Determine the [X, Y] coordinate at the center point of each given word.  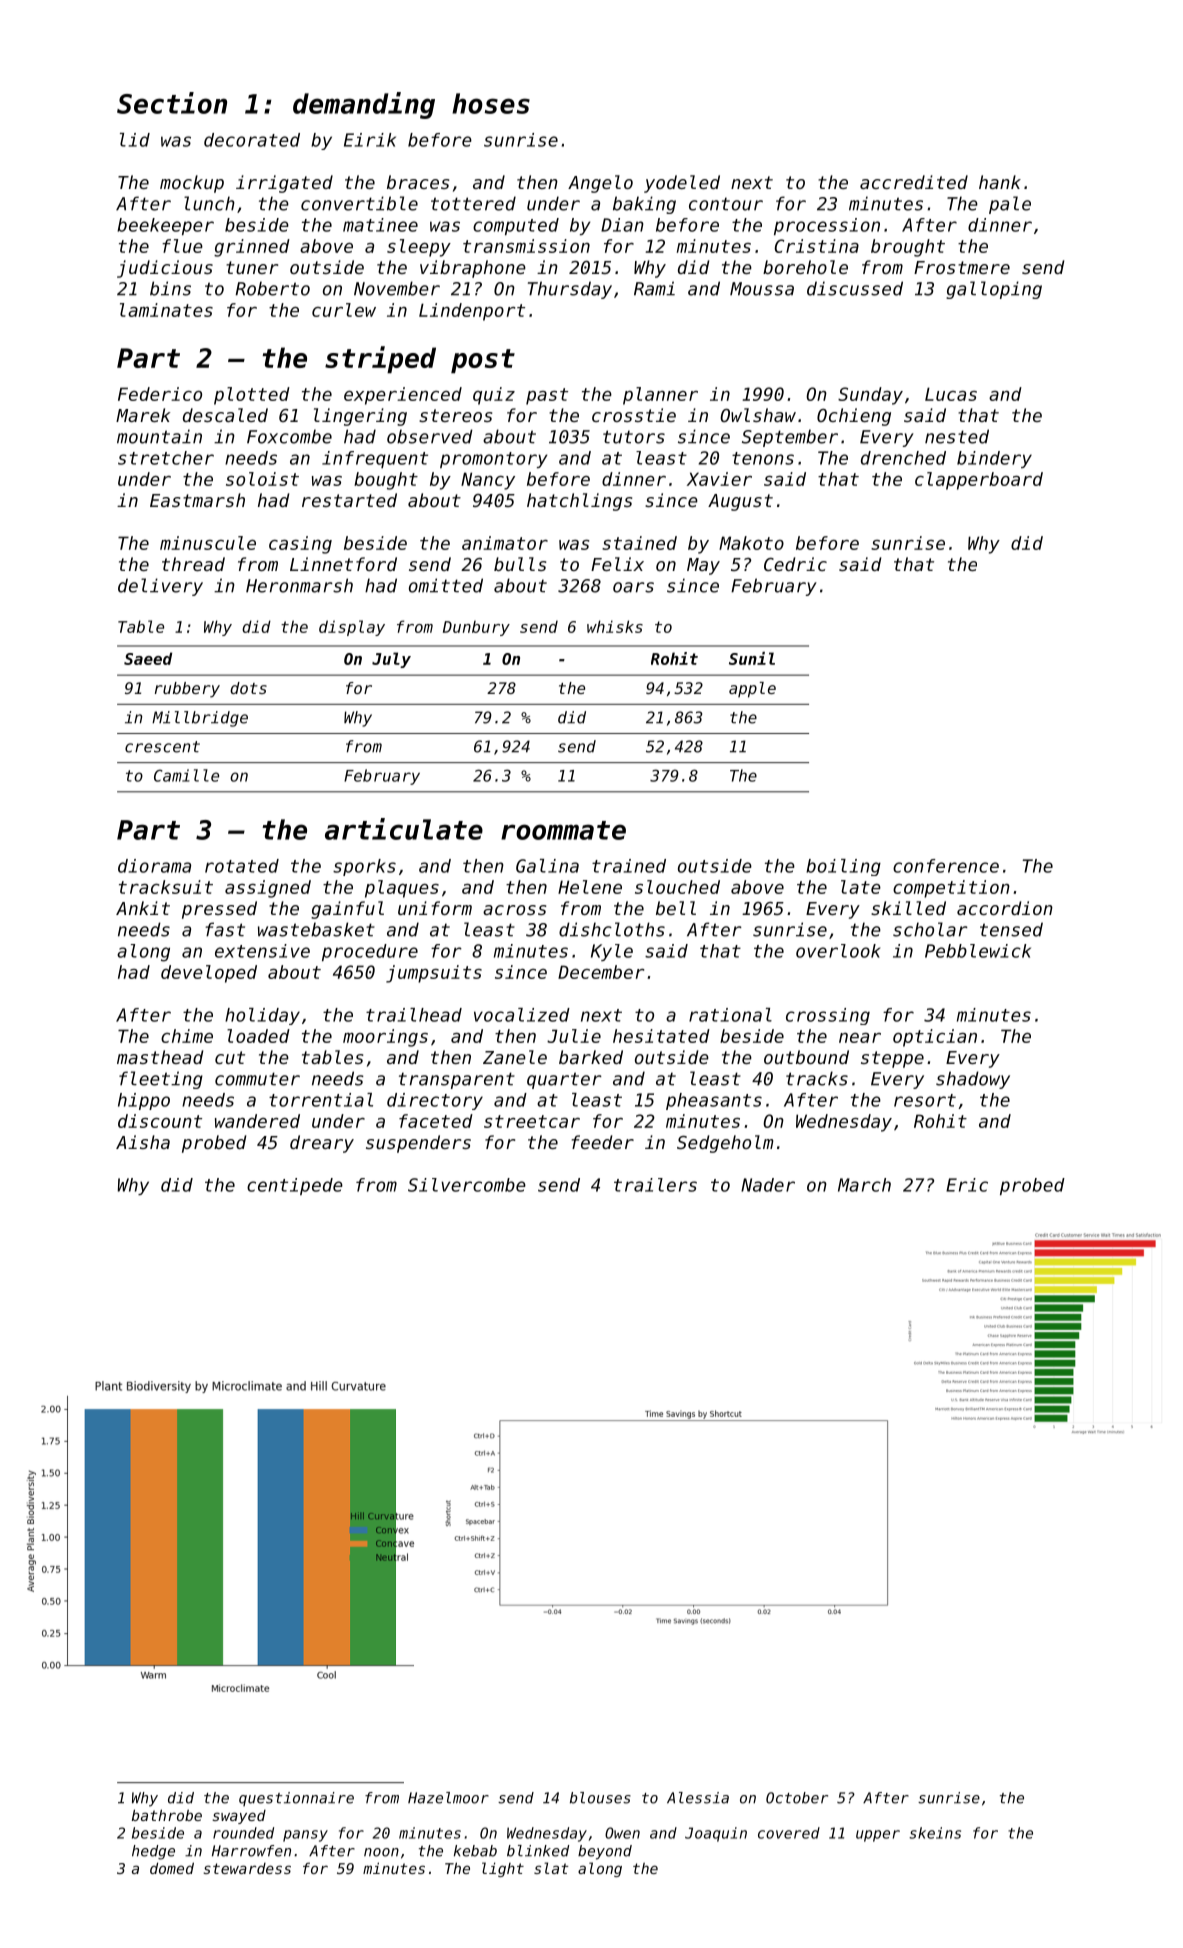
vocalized [522, 1015]
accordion [1005, 908]
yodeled [682, 184]
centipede [295, 1186]
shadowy [973, 1080]
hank [1000, 182]
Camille [186, 775]
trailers [655, 1185]
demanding [364, 105]
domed [172, 1868]
